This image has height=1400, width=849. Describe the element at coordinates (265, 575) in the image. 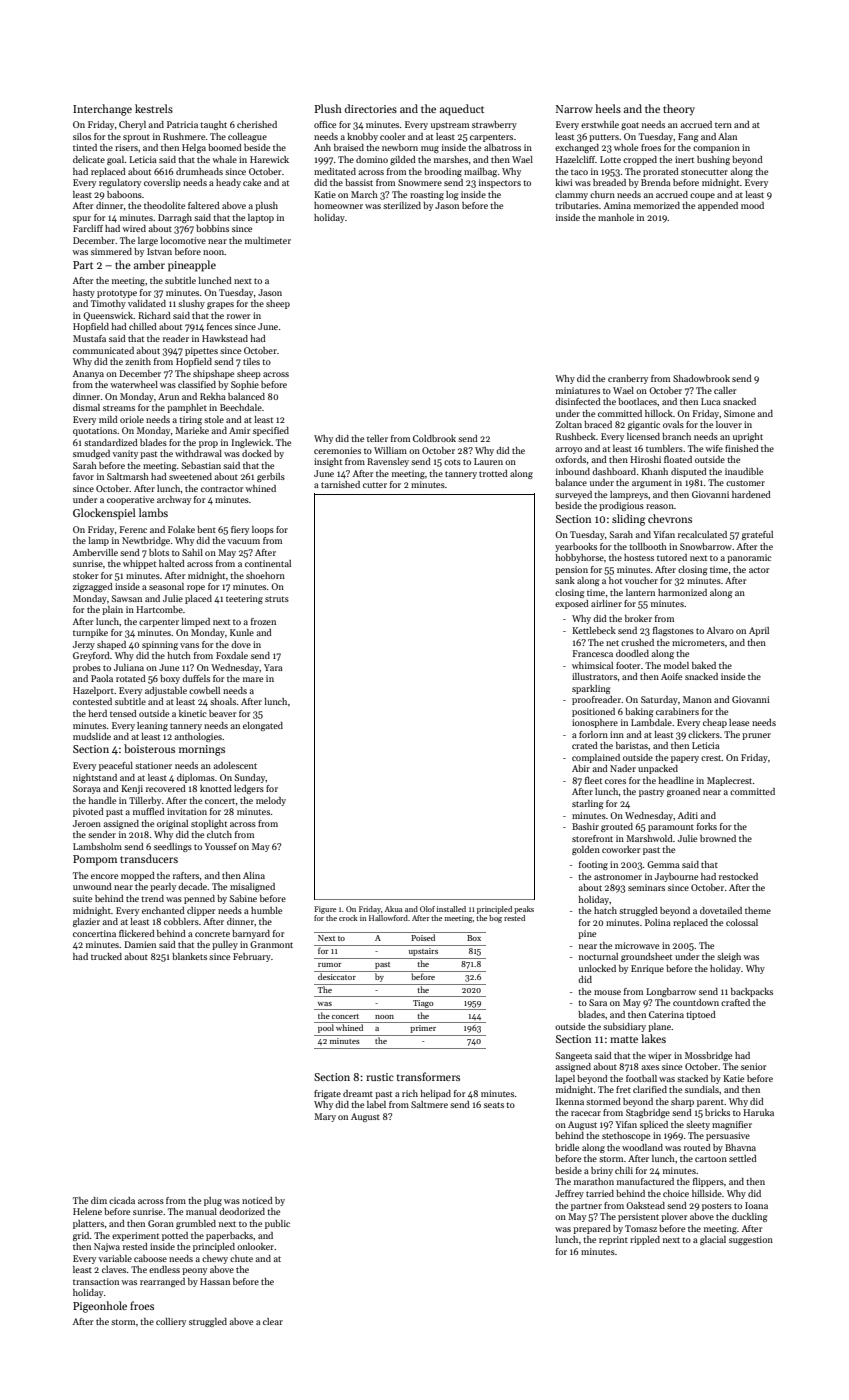

I see `shoehorn` at that location.
